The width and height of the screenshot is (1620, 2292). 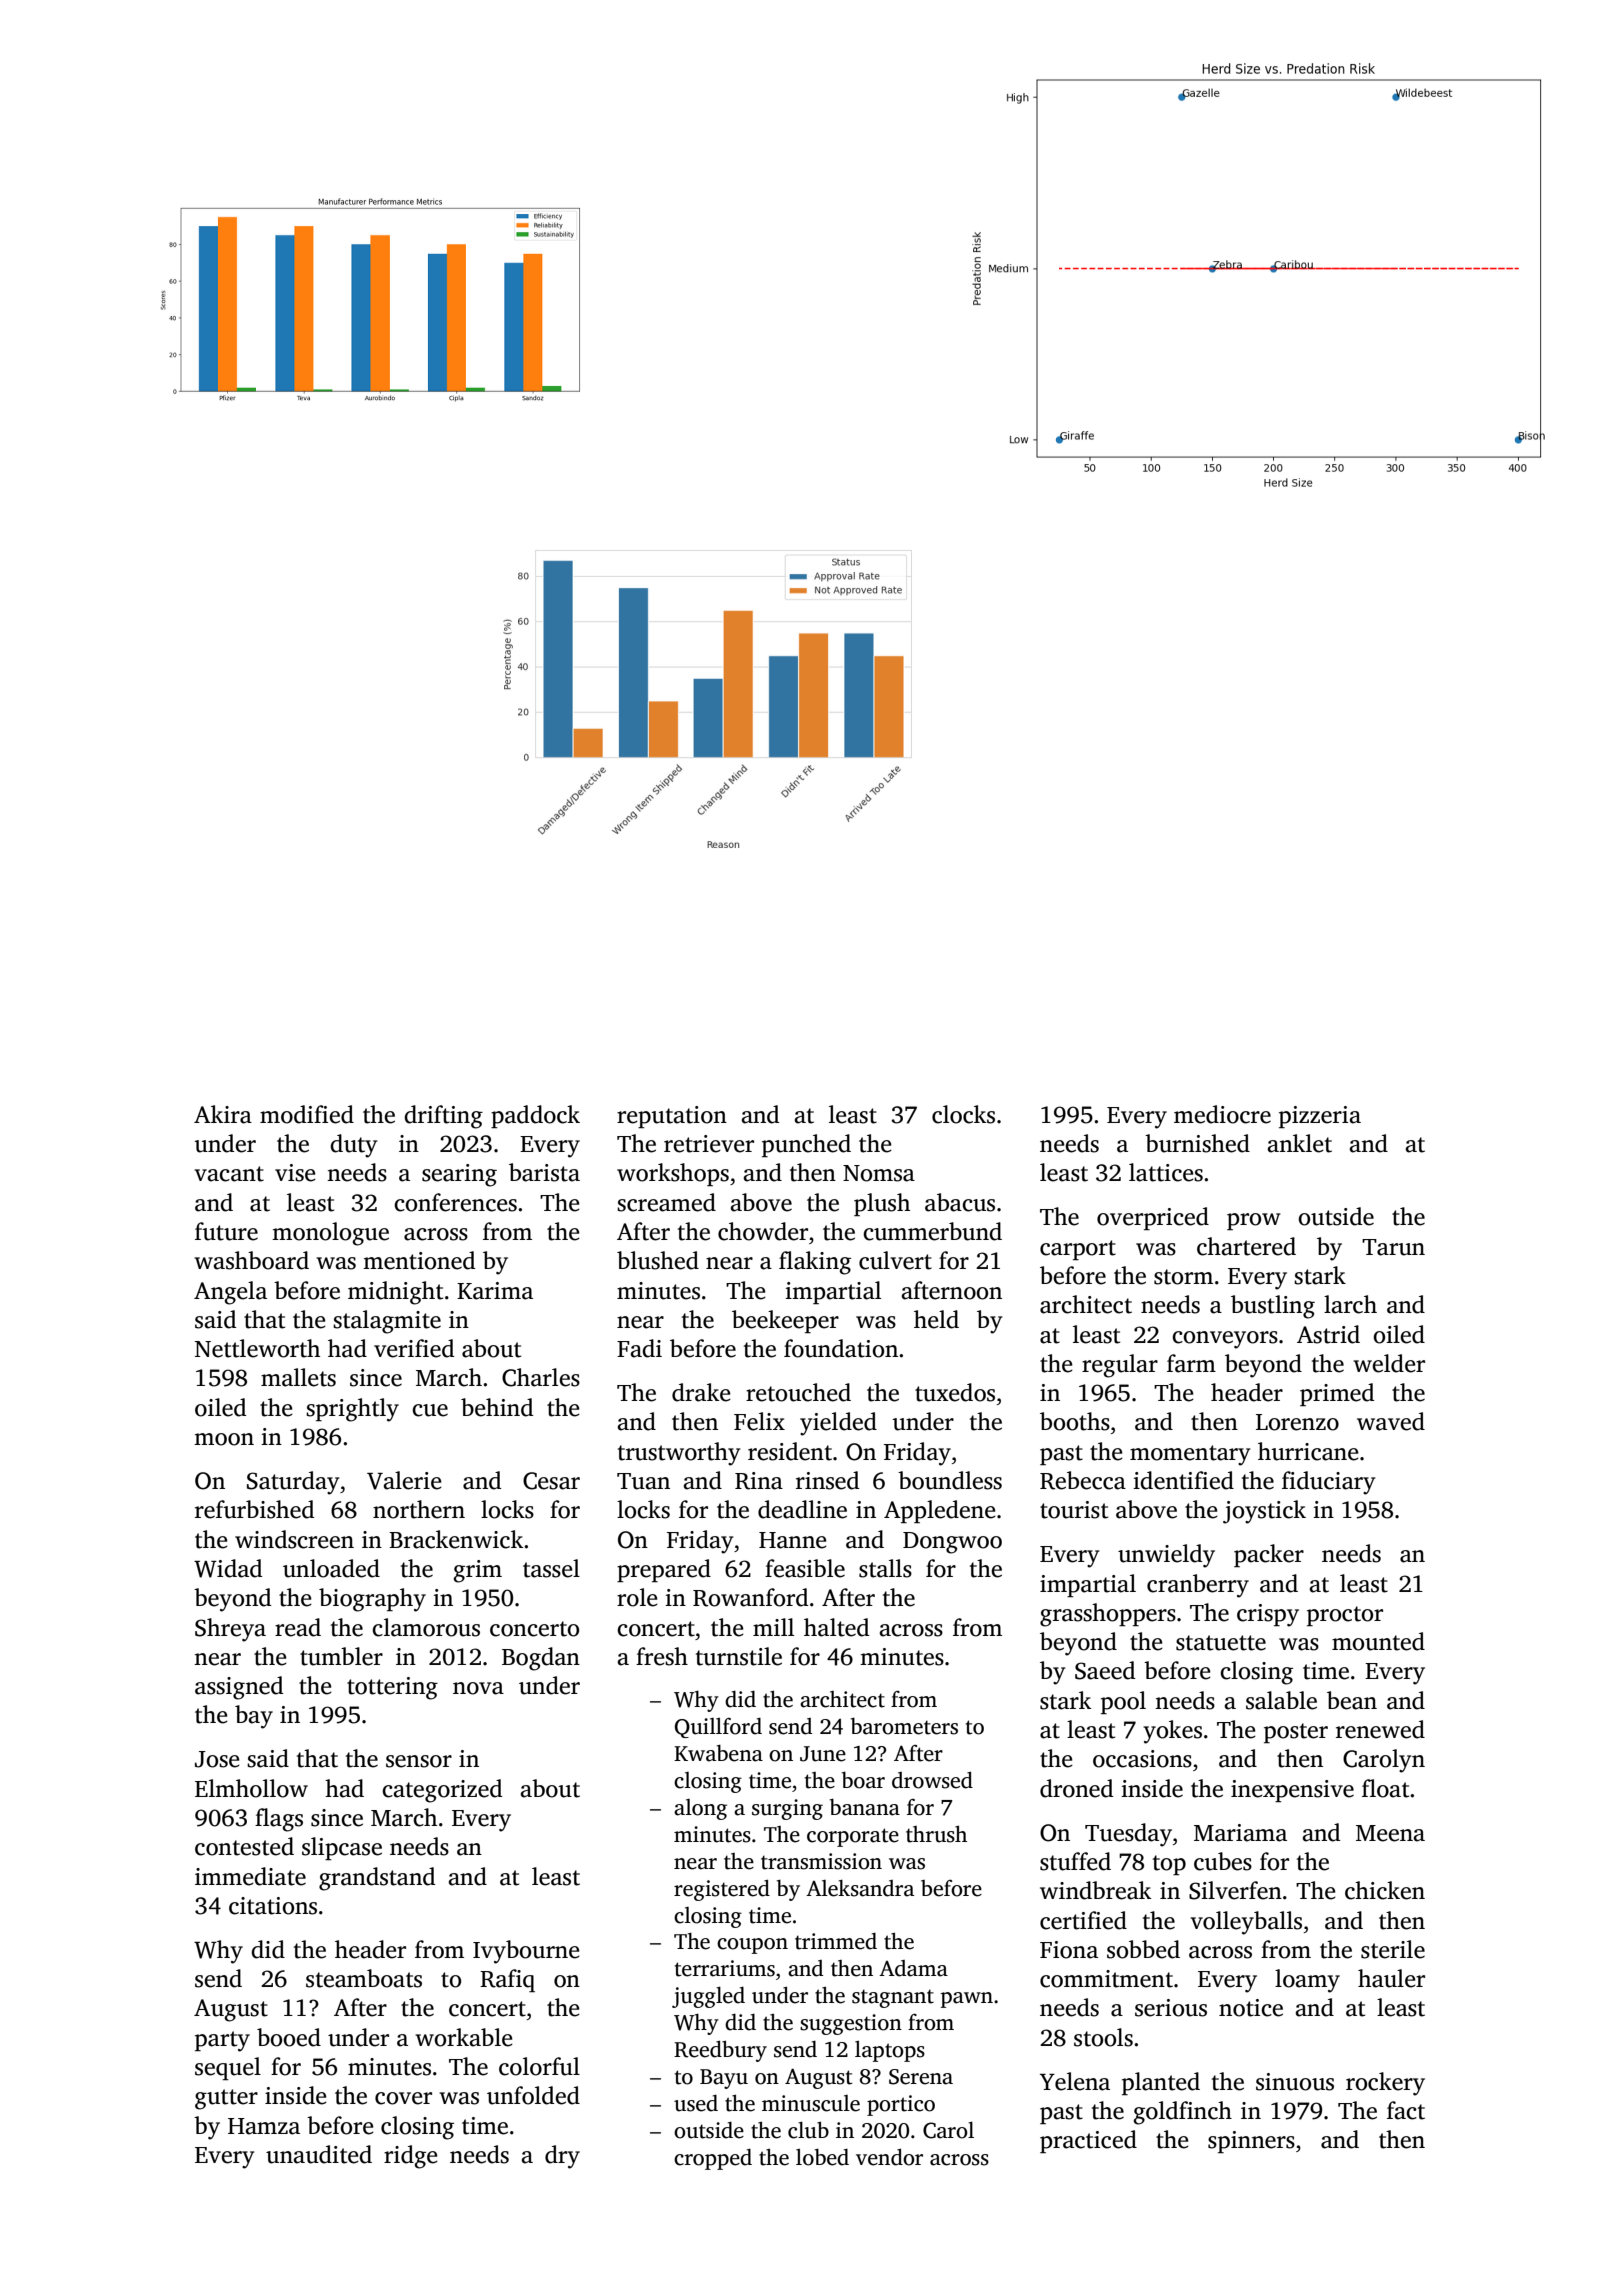 What do you see at coordinates (414, 1348) in the screenshot?
I see `verified` at bounding box center [414, 1348].
